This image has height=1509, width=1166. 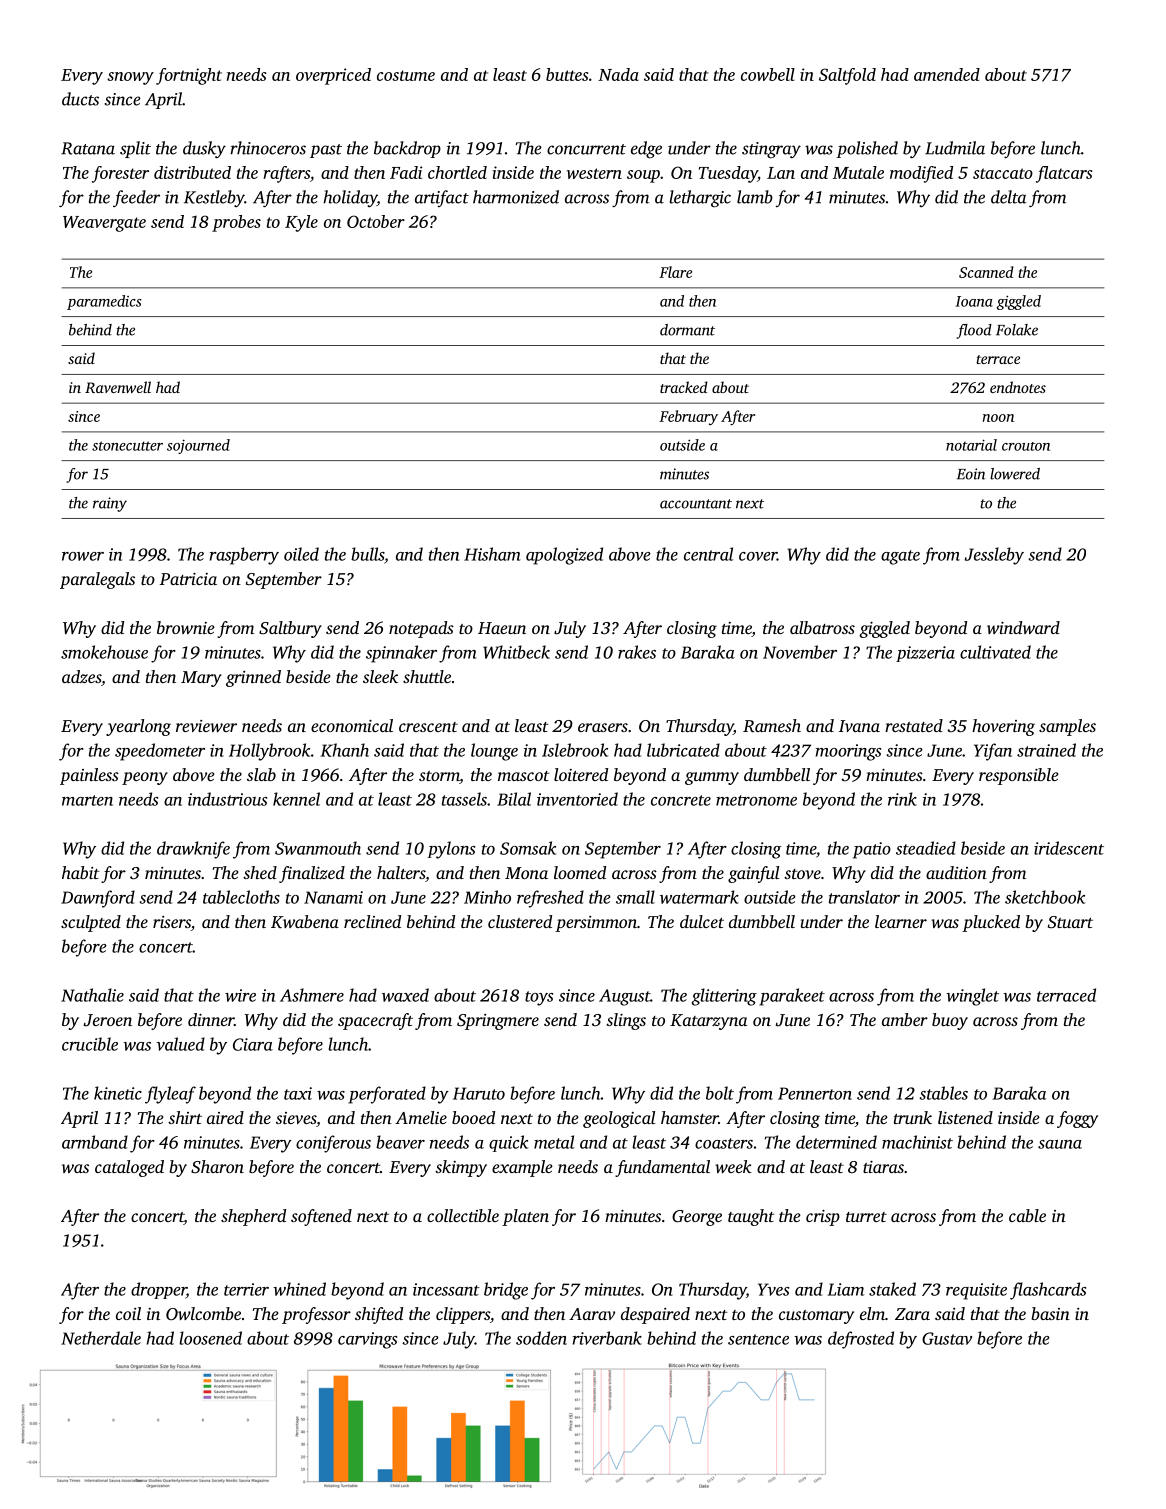 What do you see at coordinates (253, 1217) in the image?
I see `shepherd` at bounding box center [253, 1217].
